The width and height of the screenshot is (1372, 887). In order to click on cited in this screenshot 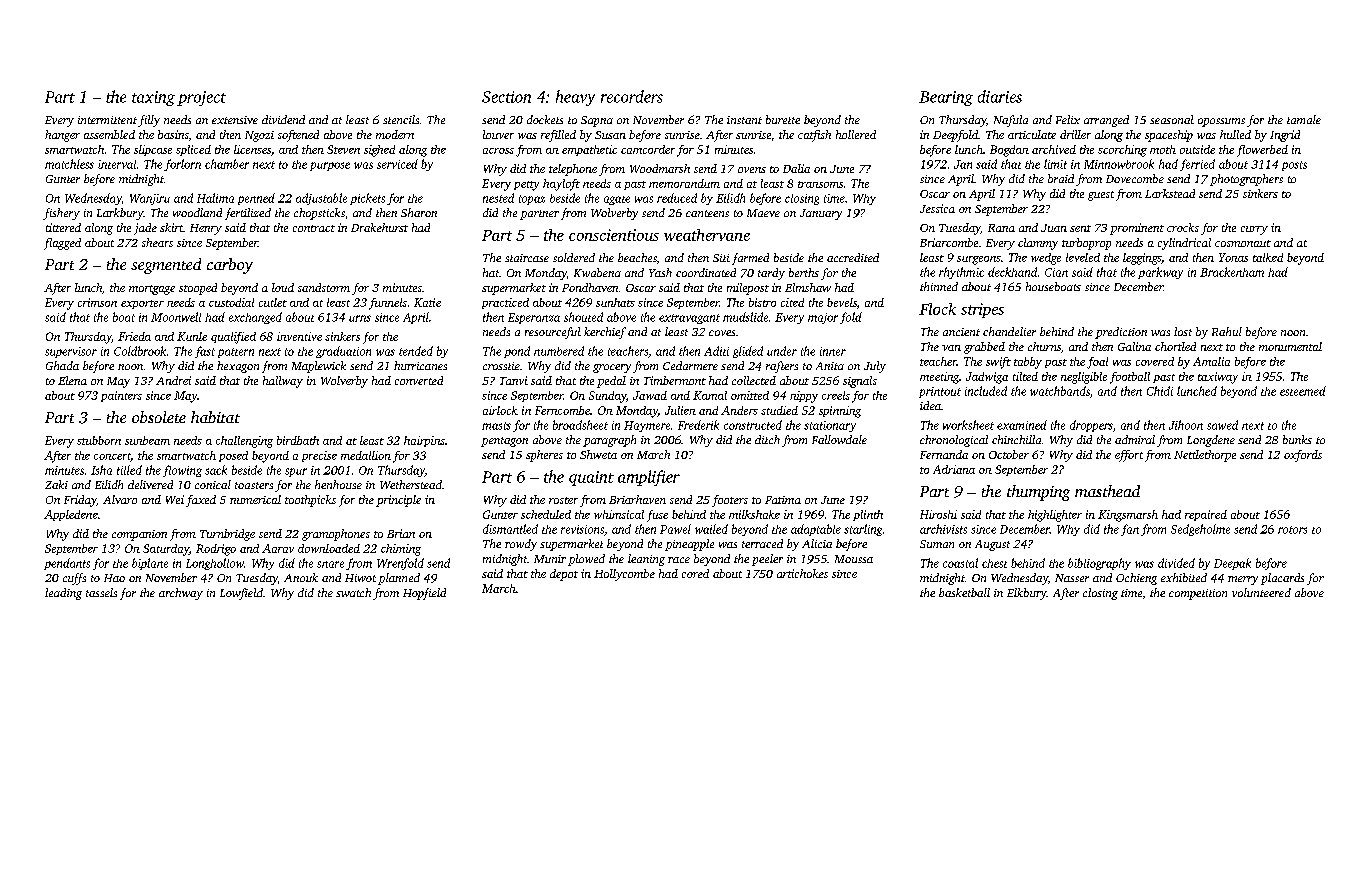, I will do `click(792, 302)`.
